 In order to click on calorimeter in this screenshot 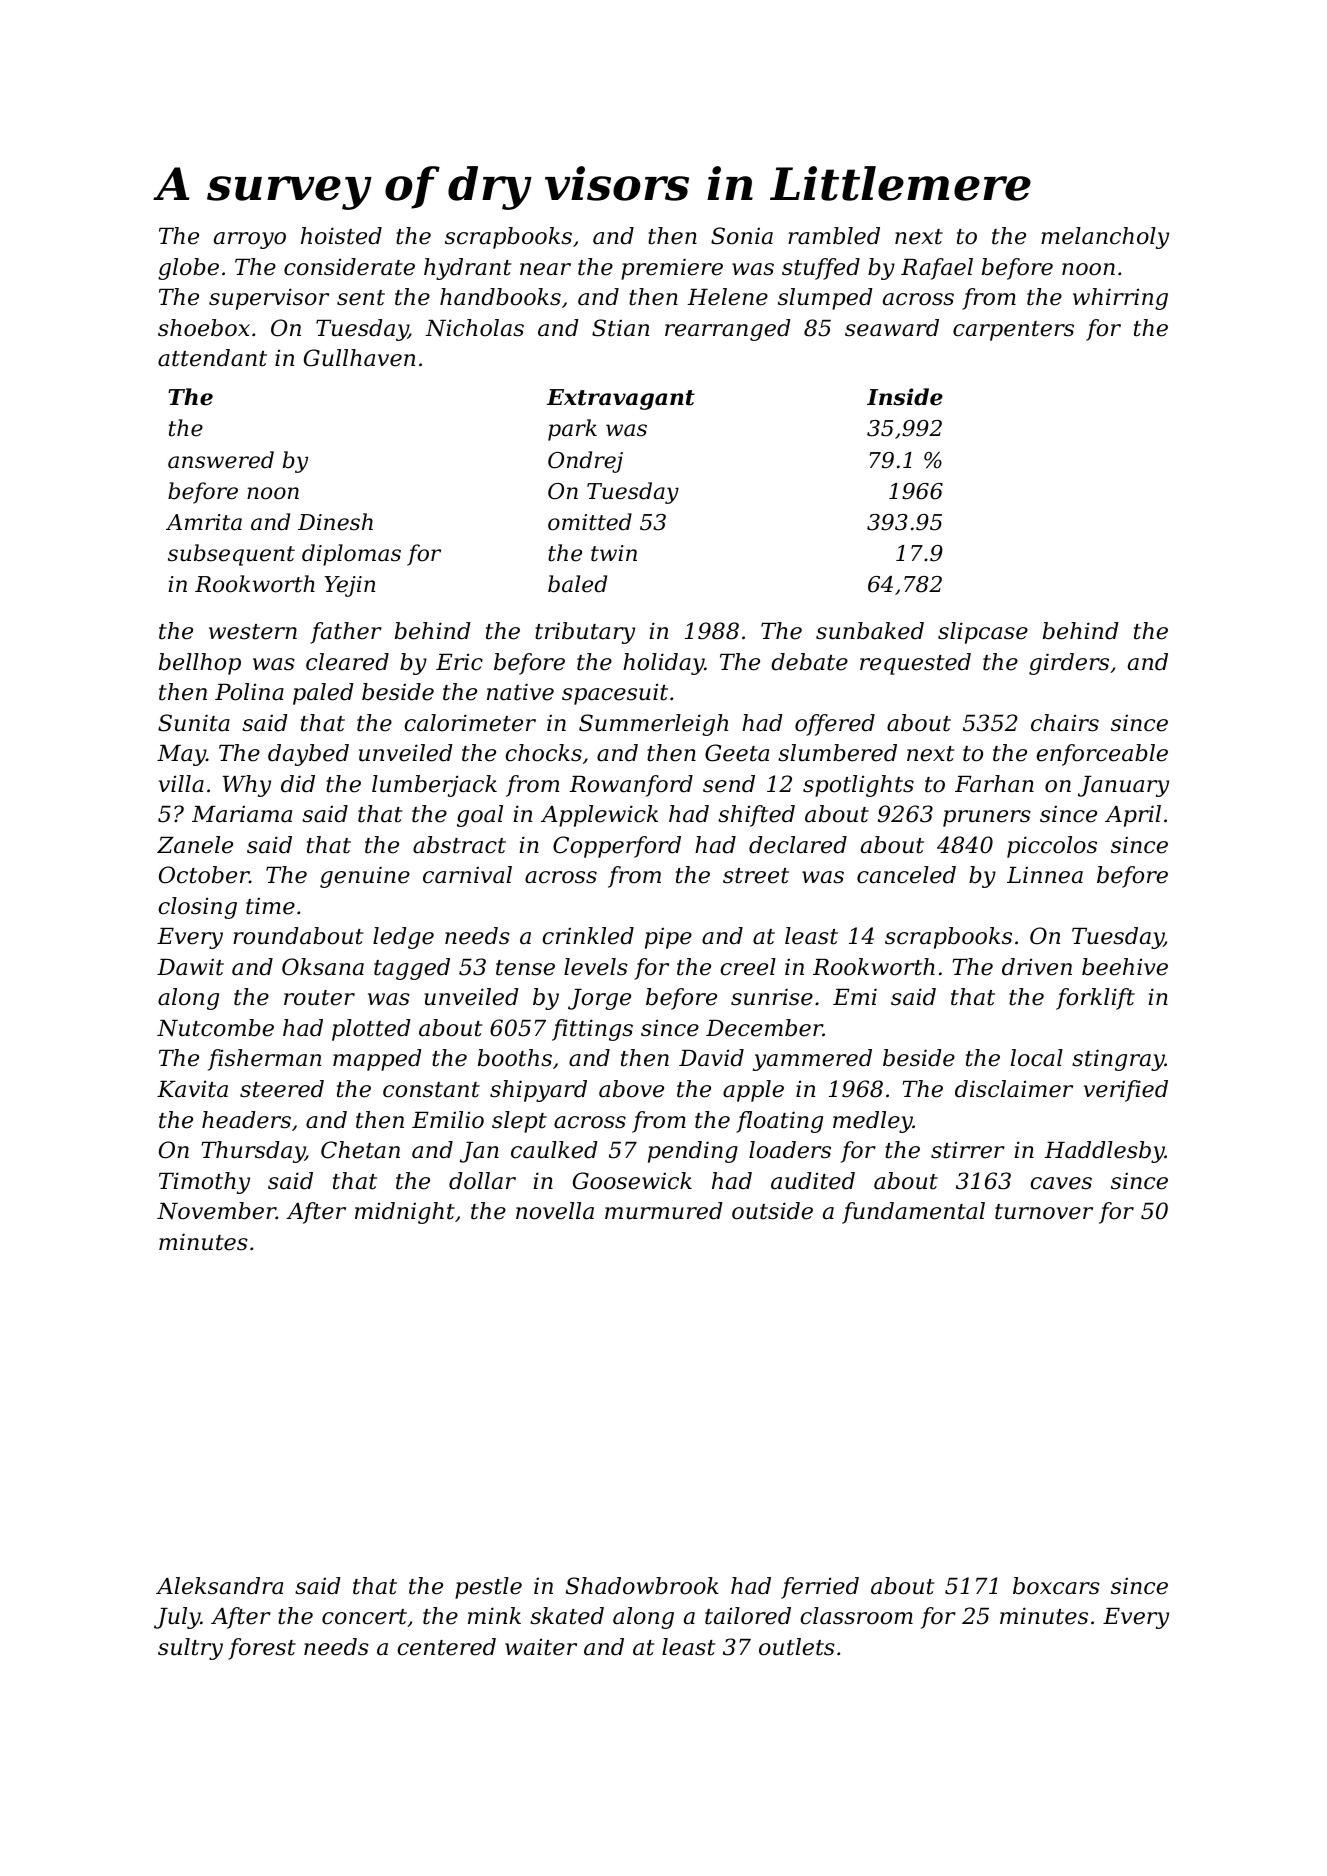, I will do `click(470, 723)`.
